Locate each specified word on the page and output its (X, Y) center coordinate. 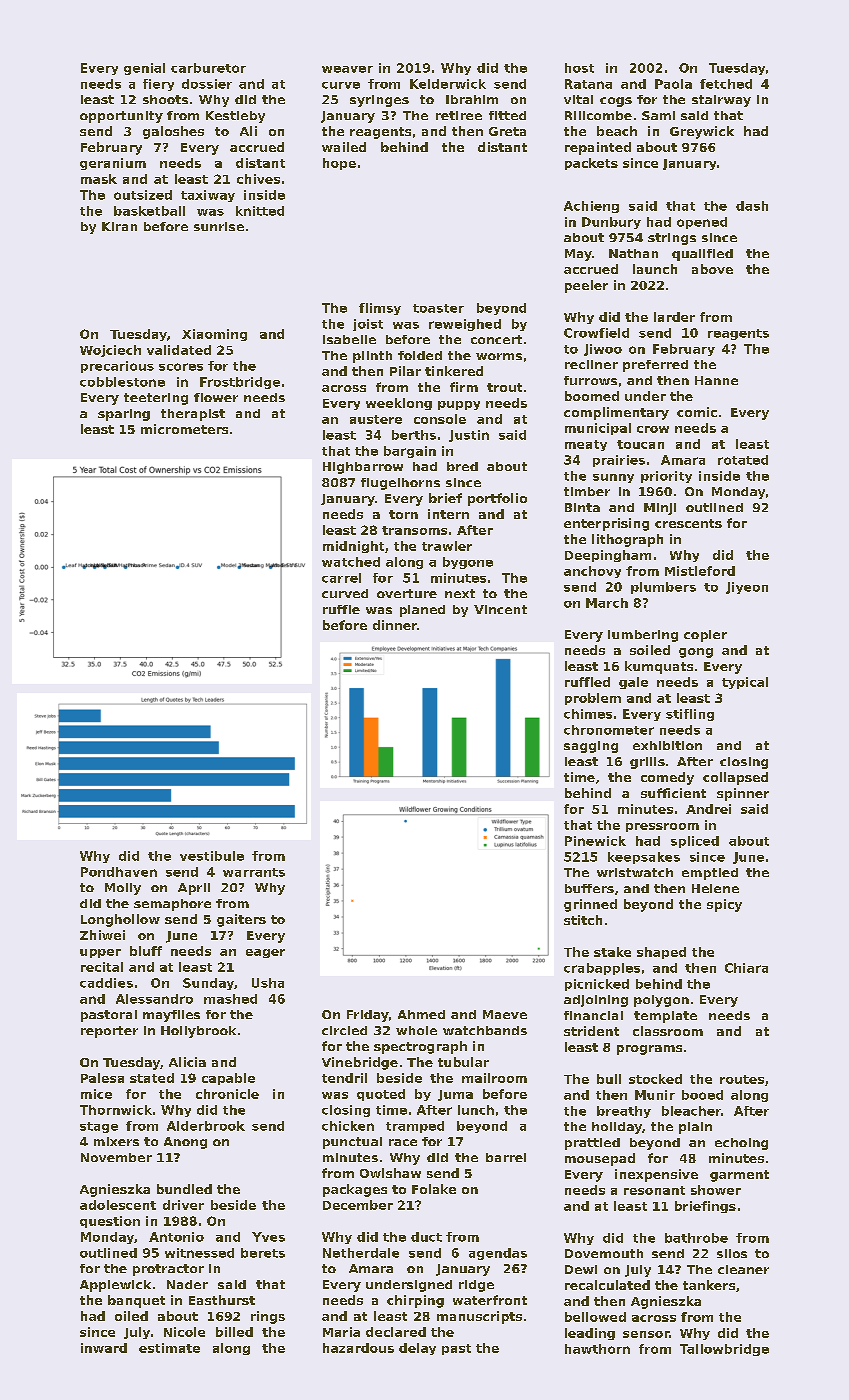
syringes (379, 101)
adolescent (118, 1205)
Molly (123, 889)
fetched (726, 84)
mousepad (600, 1159)
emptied (710, 874)
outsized (143, 195)
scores (181, 367)
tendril (344, 1078)
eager (265, 953)
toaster (438, 308)
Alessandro (154, 999)
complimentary (616, 413)
